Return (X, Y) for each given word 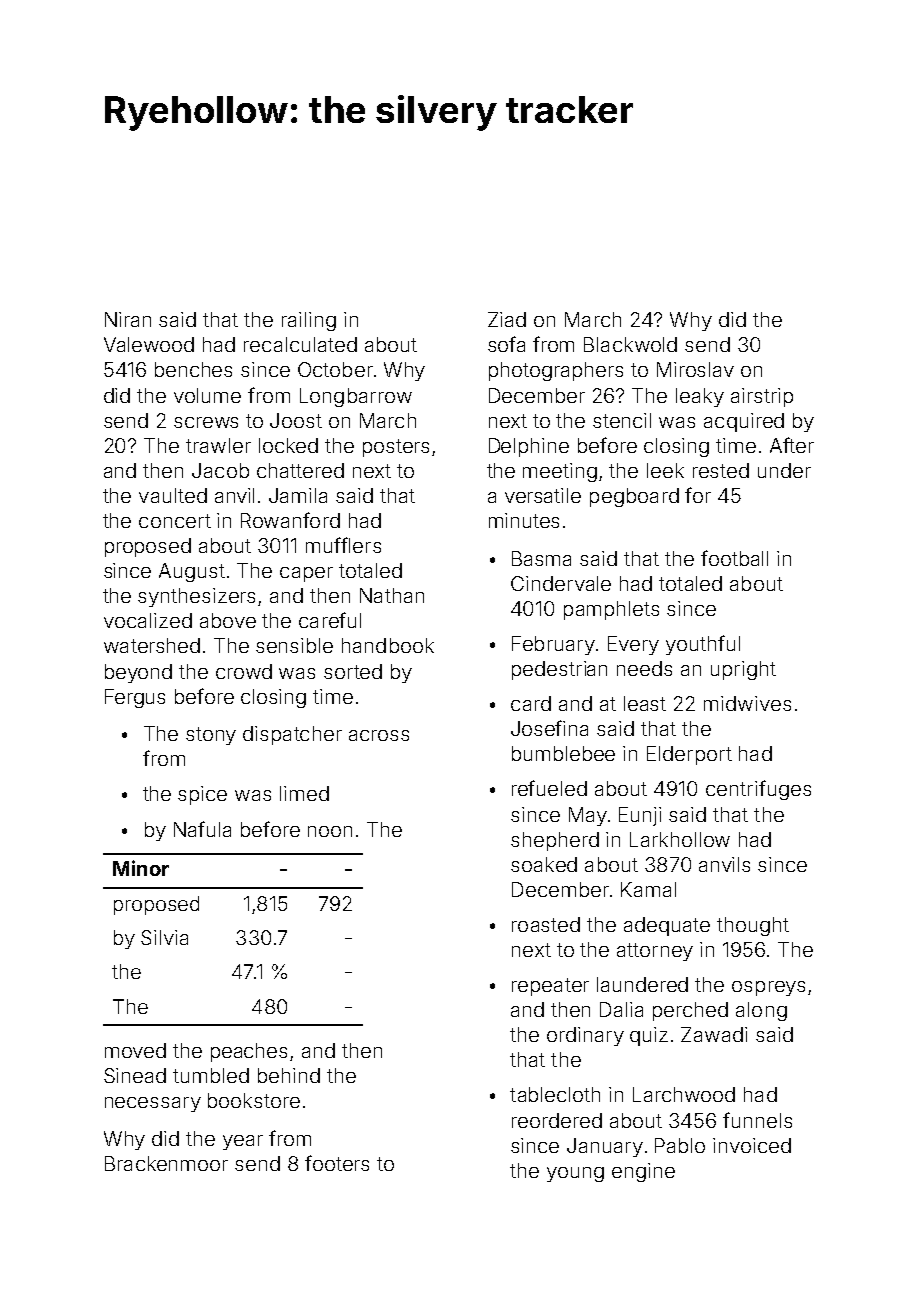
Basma (541, 558)
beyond (138, 673)
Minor (141, 868)
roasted (546, 924)
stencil (622, 420)
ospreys (768, 988)
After (792, 445)
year (243, 1142)
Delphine (529, 447)
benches (193, 369)
